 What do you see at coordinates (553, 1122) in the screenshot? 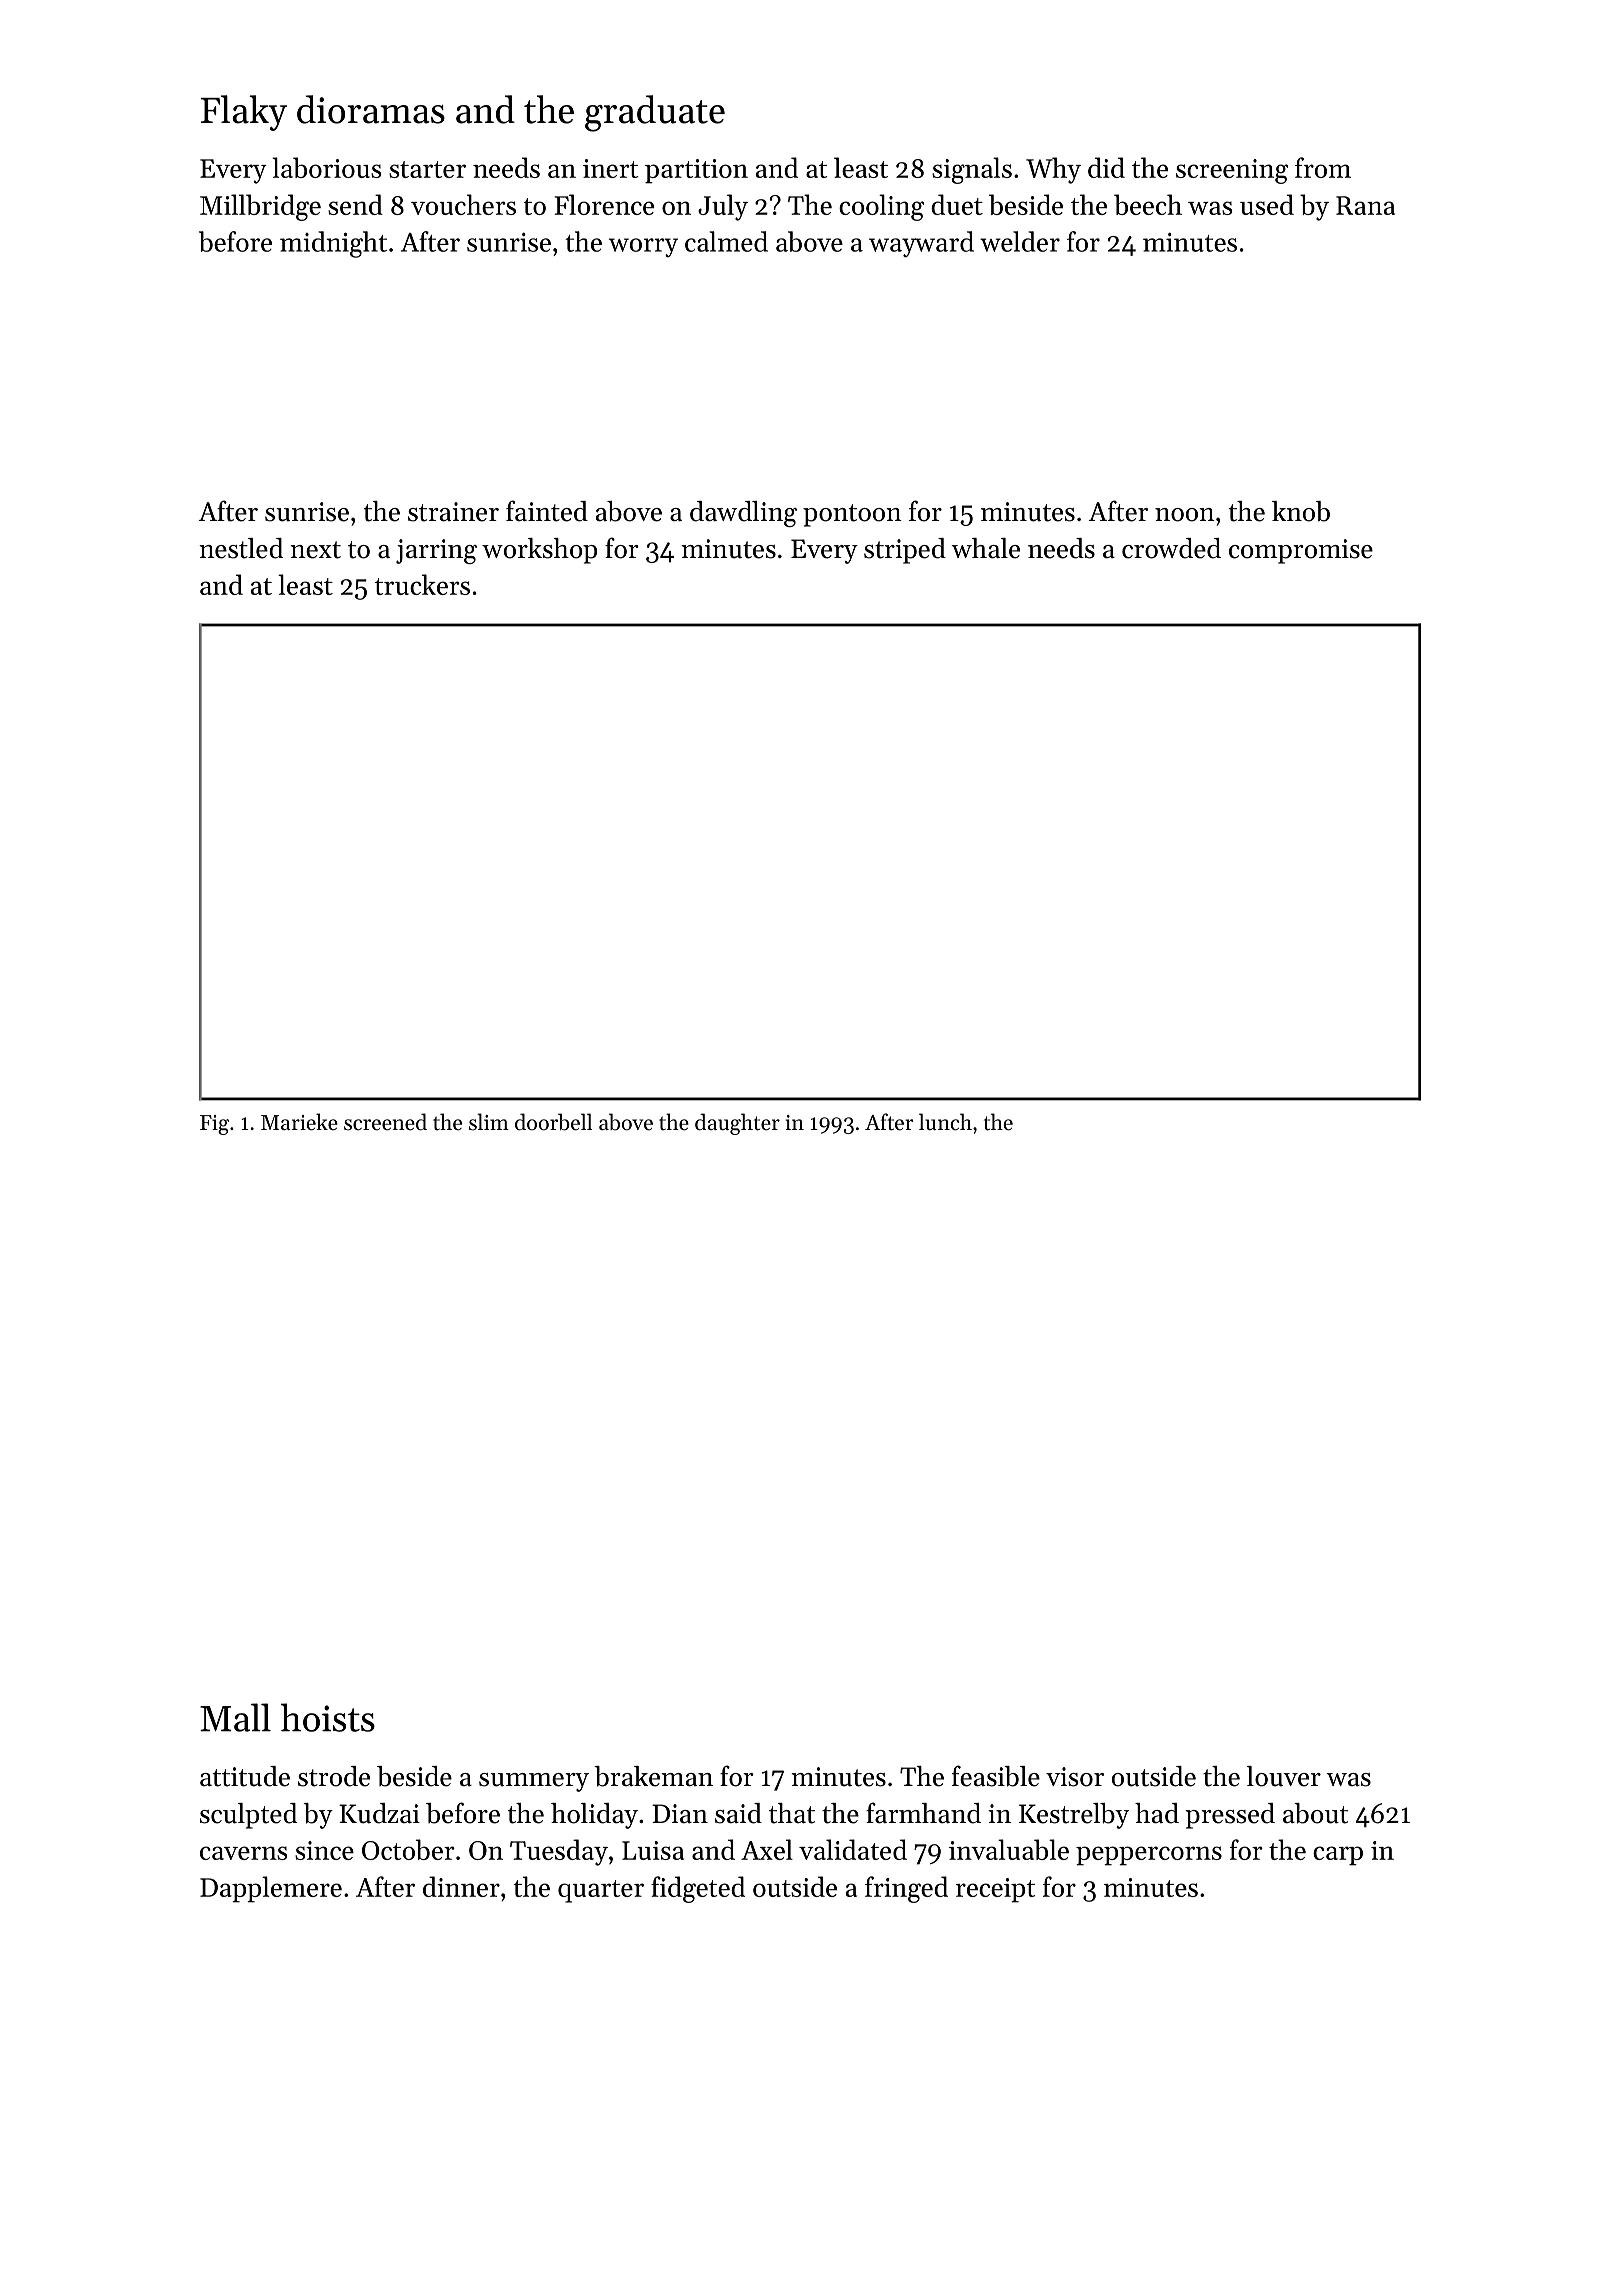
I see `doorbell` at bounding box center [553, 1122].
